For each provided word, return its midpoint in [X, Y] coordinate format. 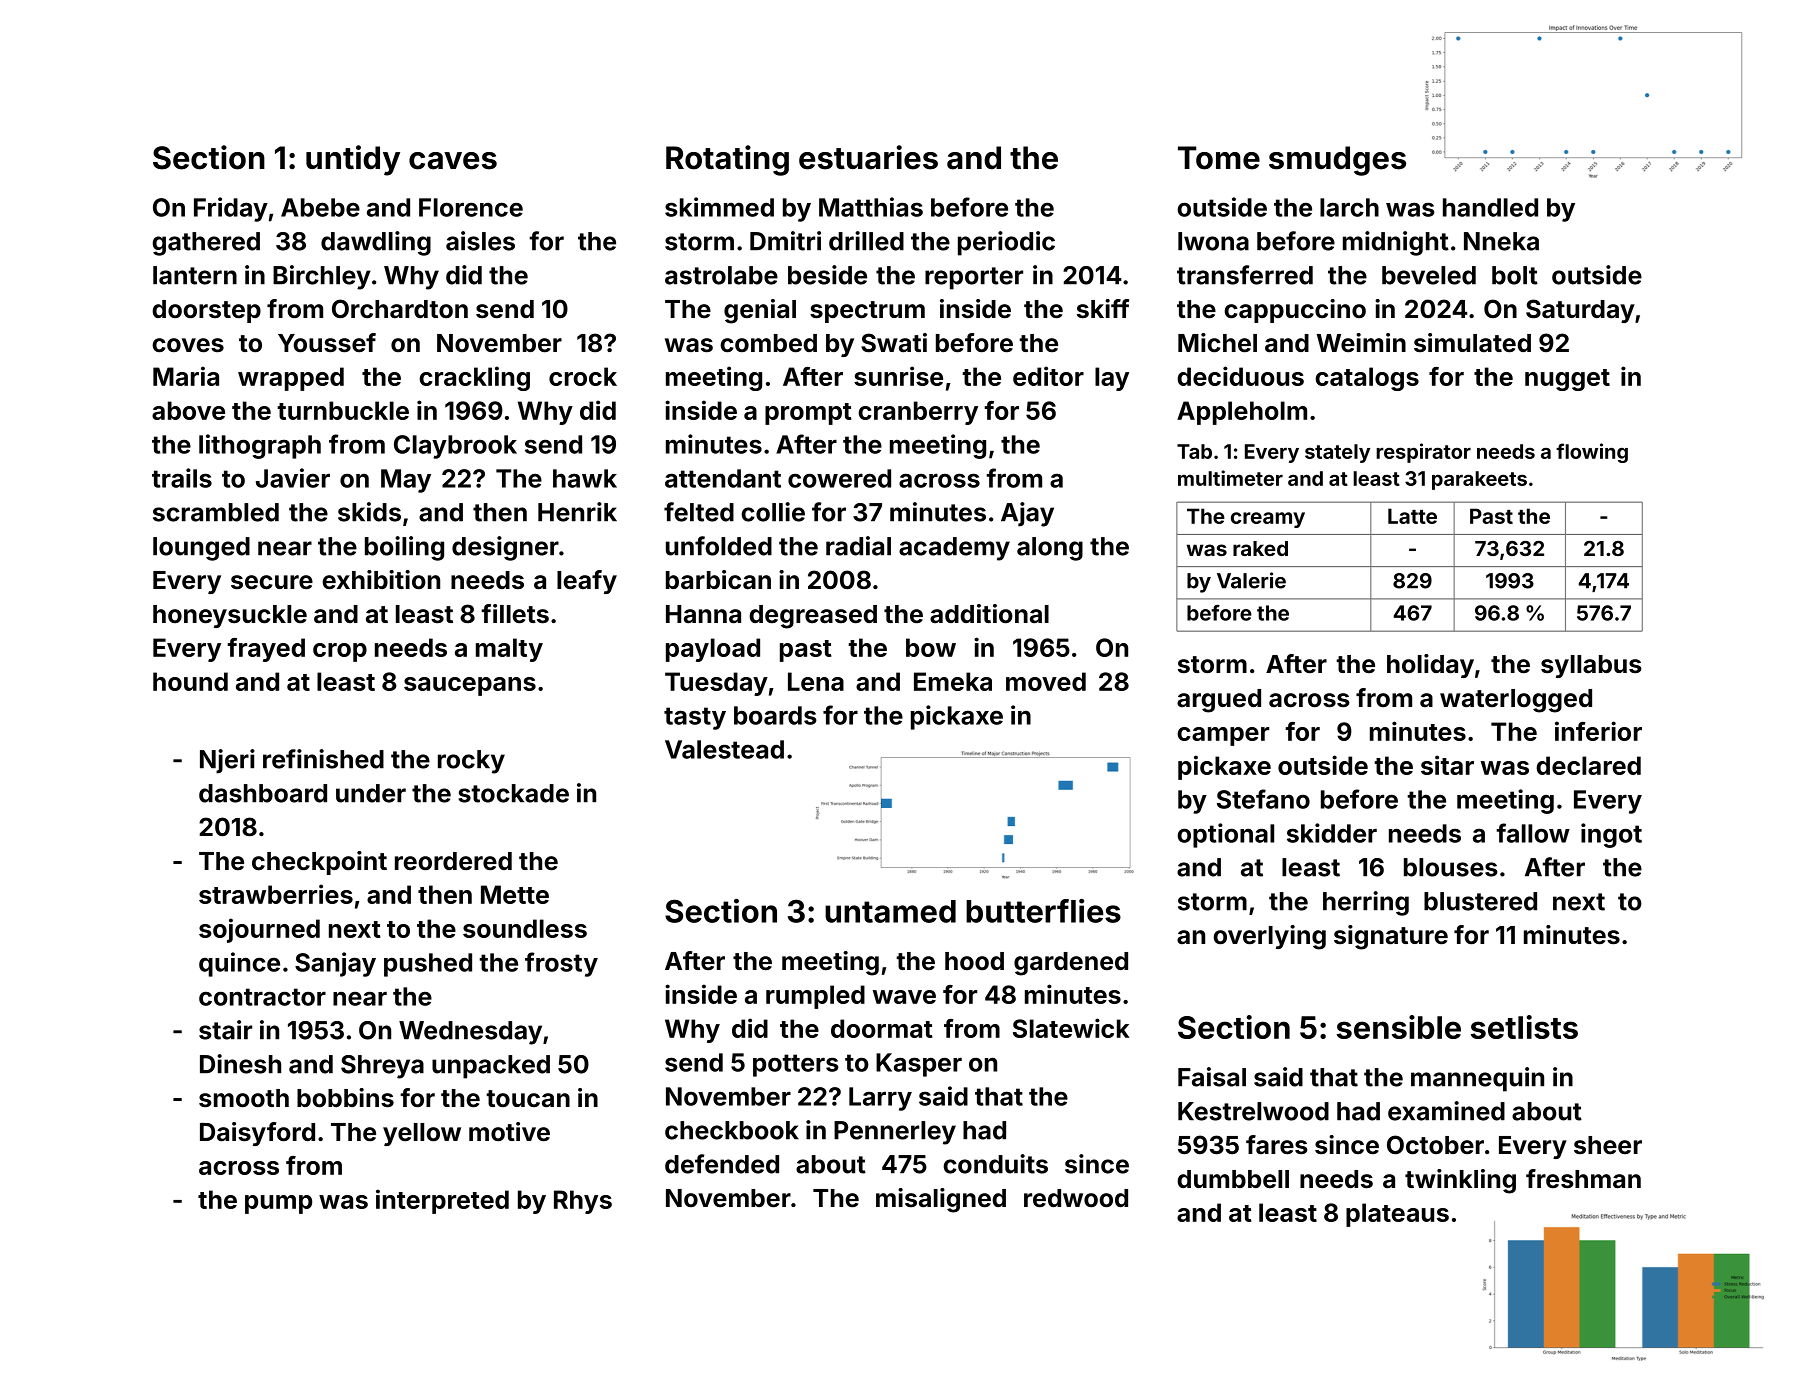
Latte [1412, 516]
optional [1225, 835]
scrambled [216, 512]
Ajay [1027, 514]
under [371, 793]
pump [278, 1204]
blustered [1480, 901]
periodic [1006, 243]
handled [1490, 207]
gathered [206, 244]
